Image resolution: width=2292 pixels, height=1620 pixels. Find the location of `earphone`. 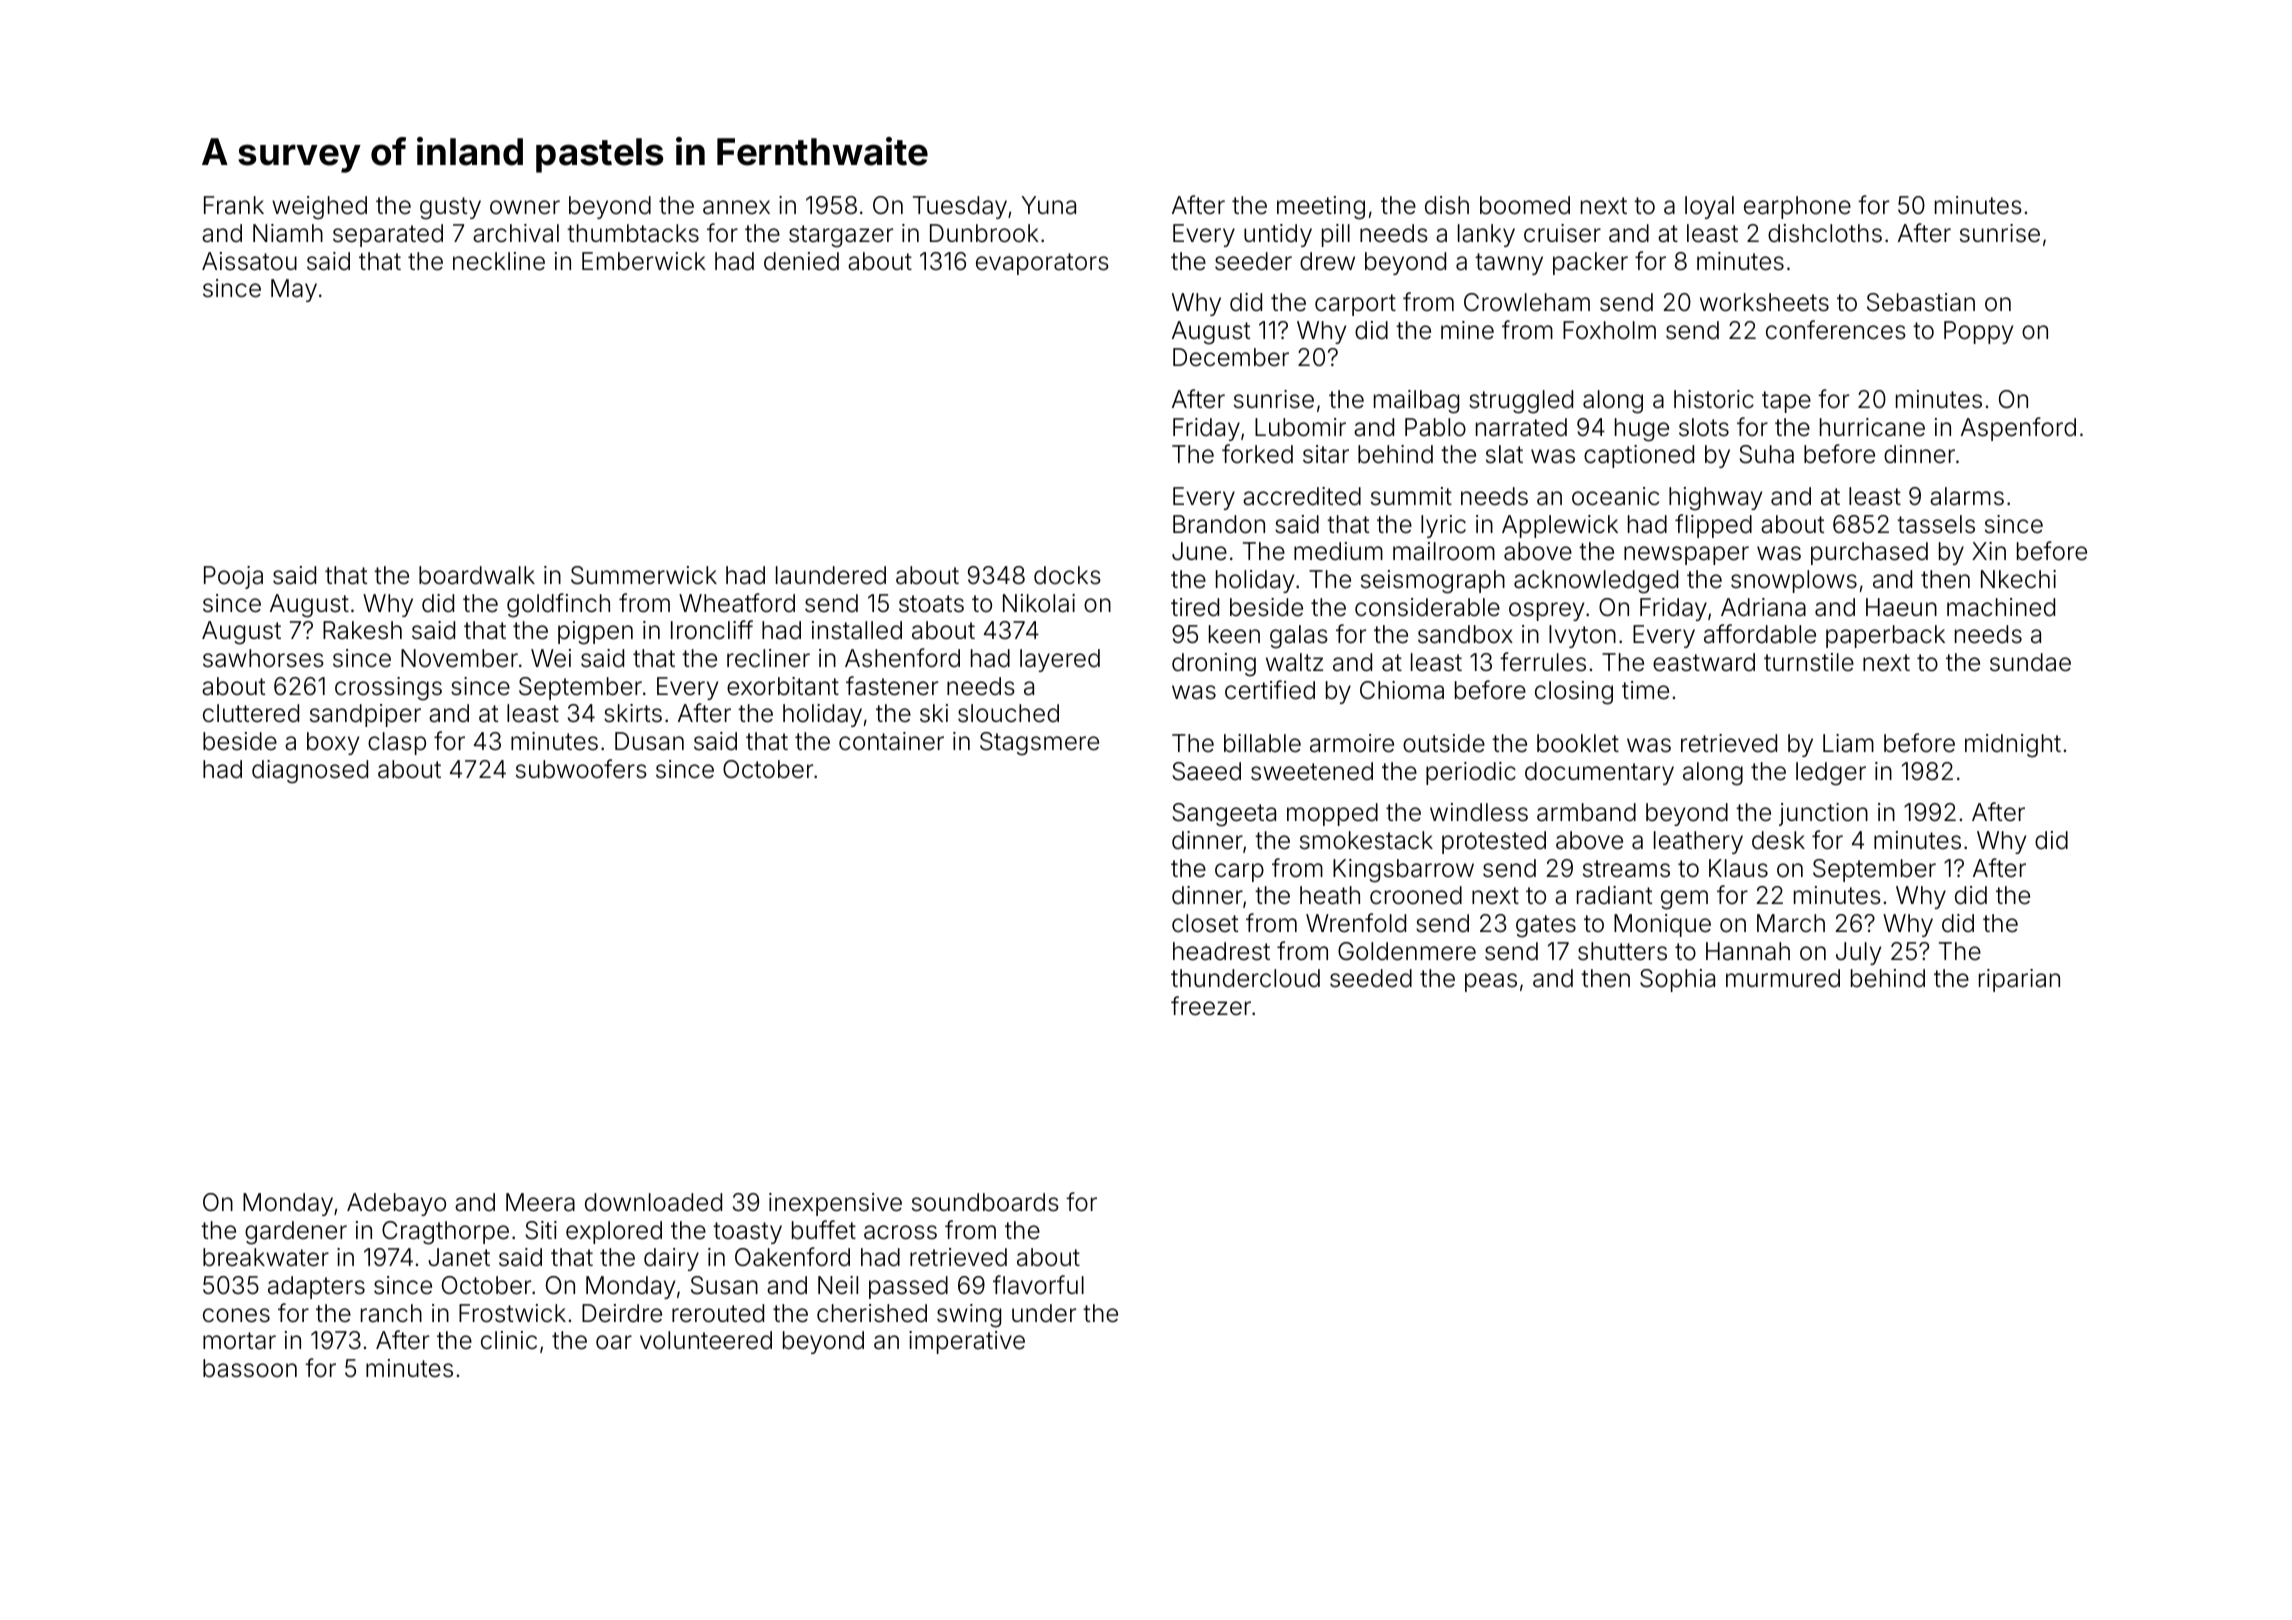

earphone is located at coordinates (1797, 207).
